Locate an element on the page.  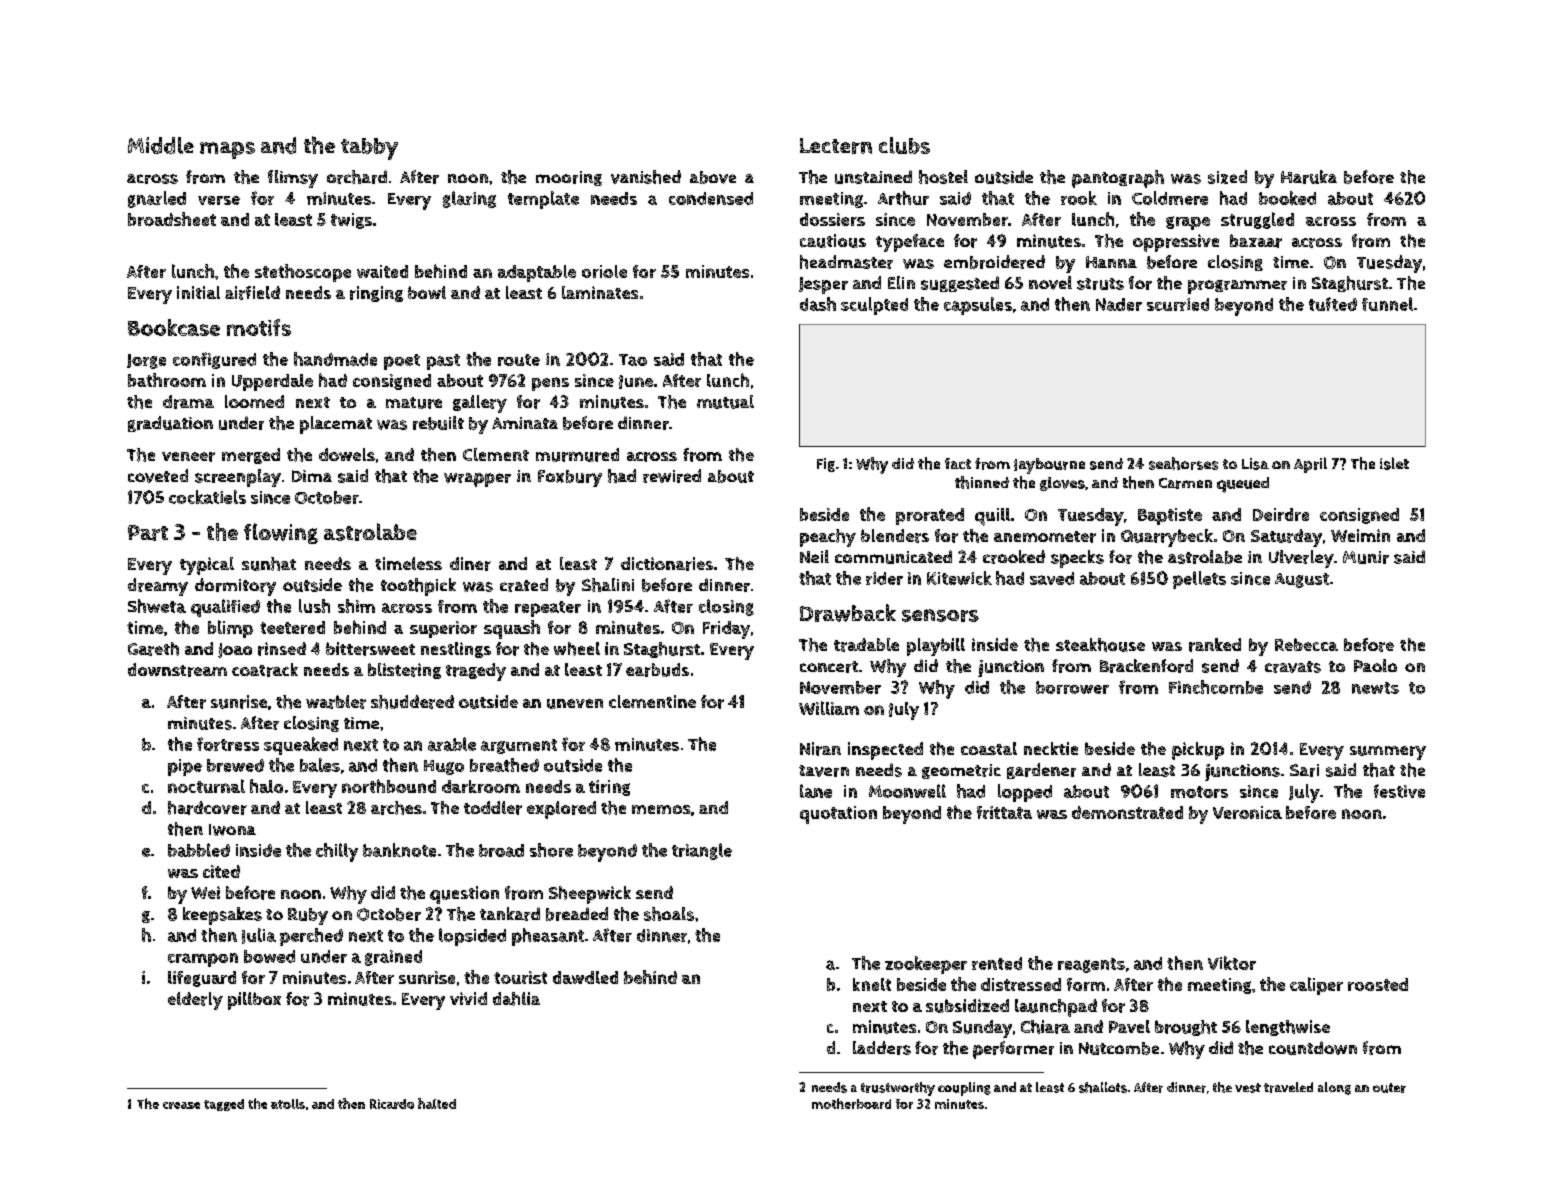
pellets is located at coordinates (1199, 580).
